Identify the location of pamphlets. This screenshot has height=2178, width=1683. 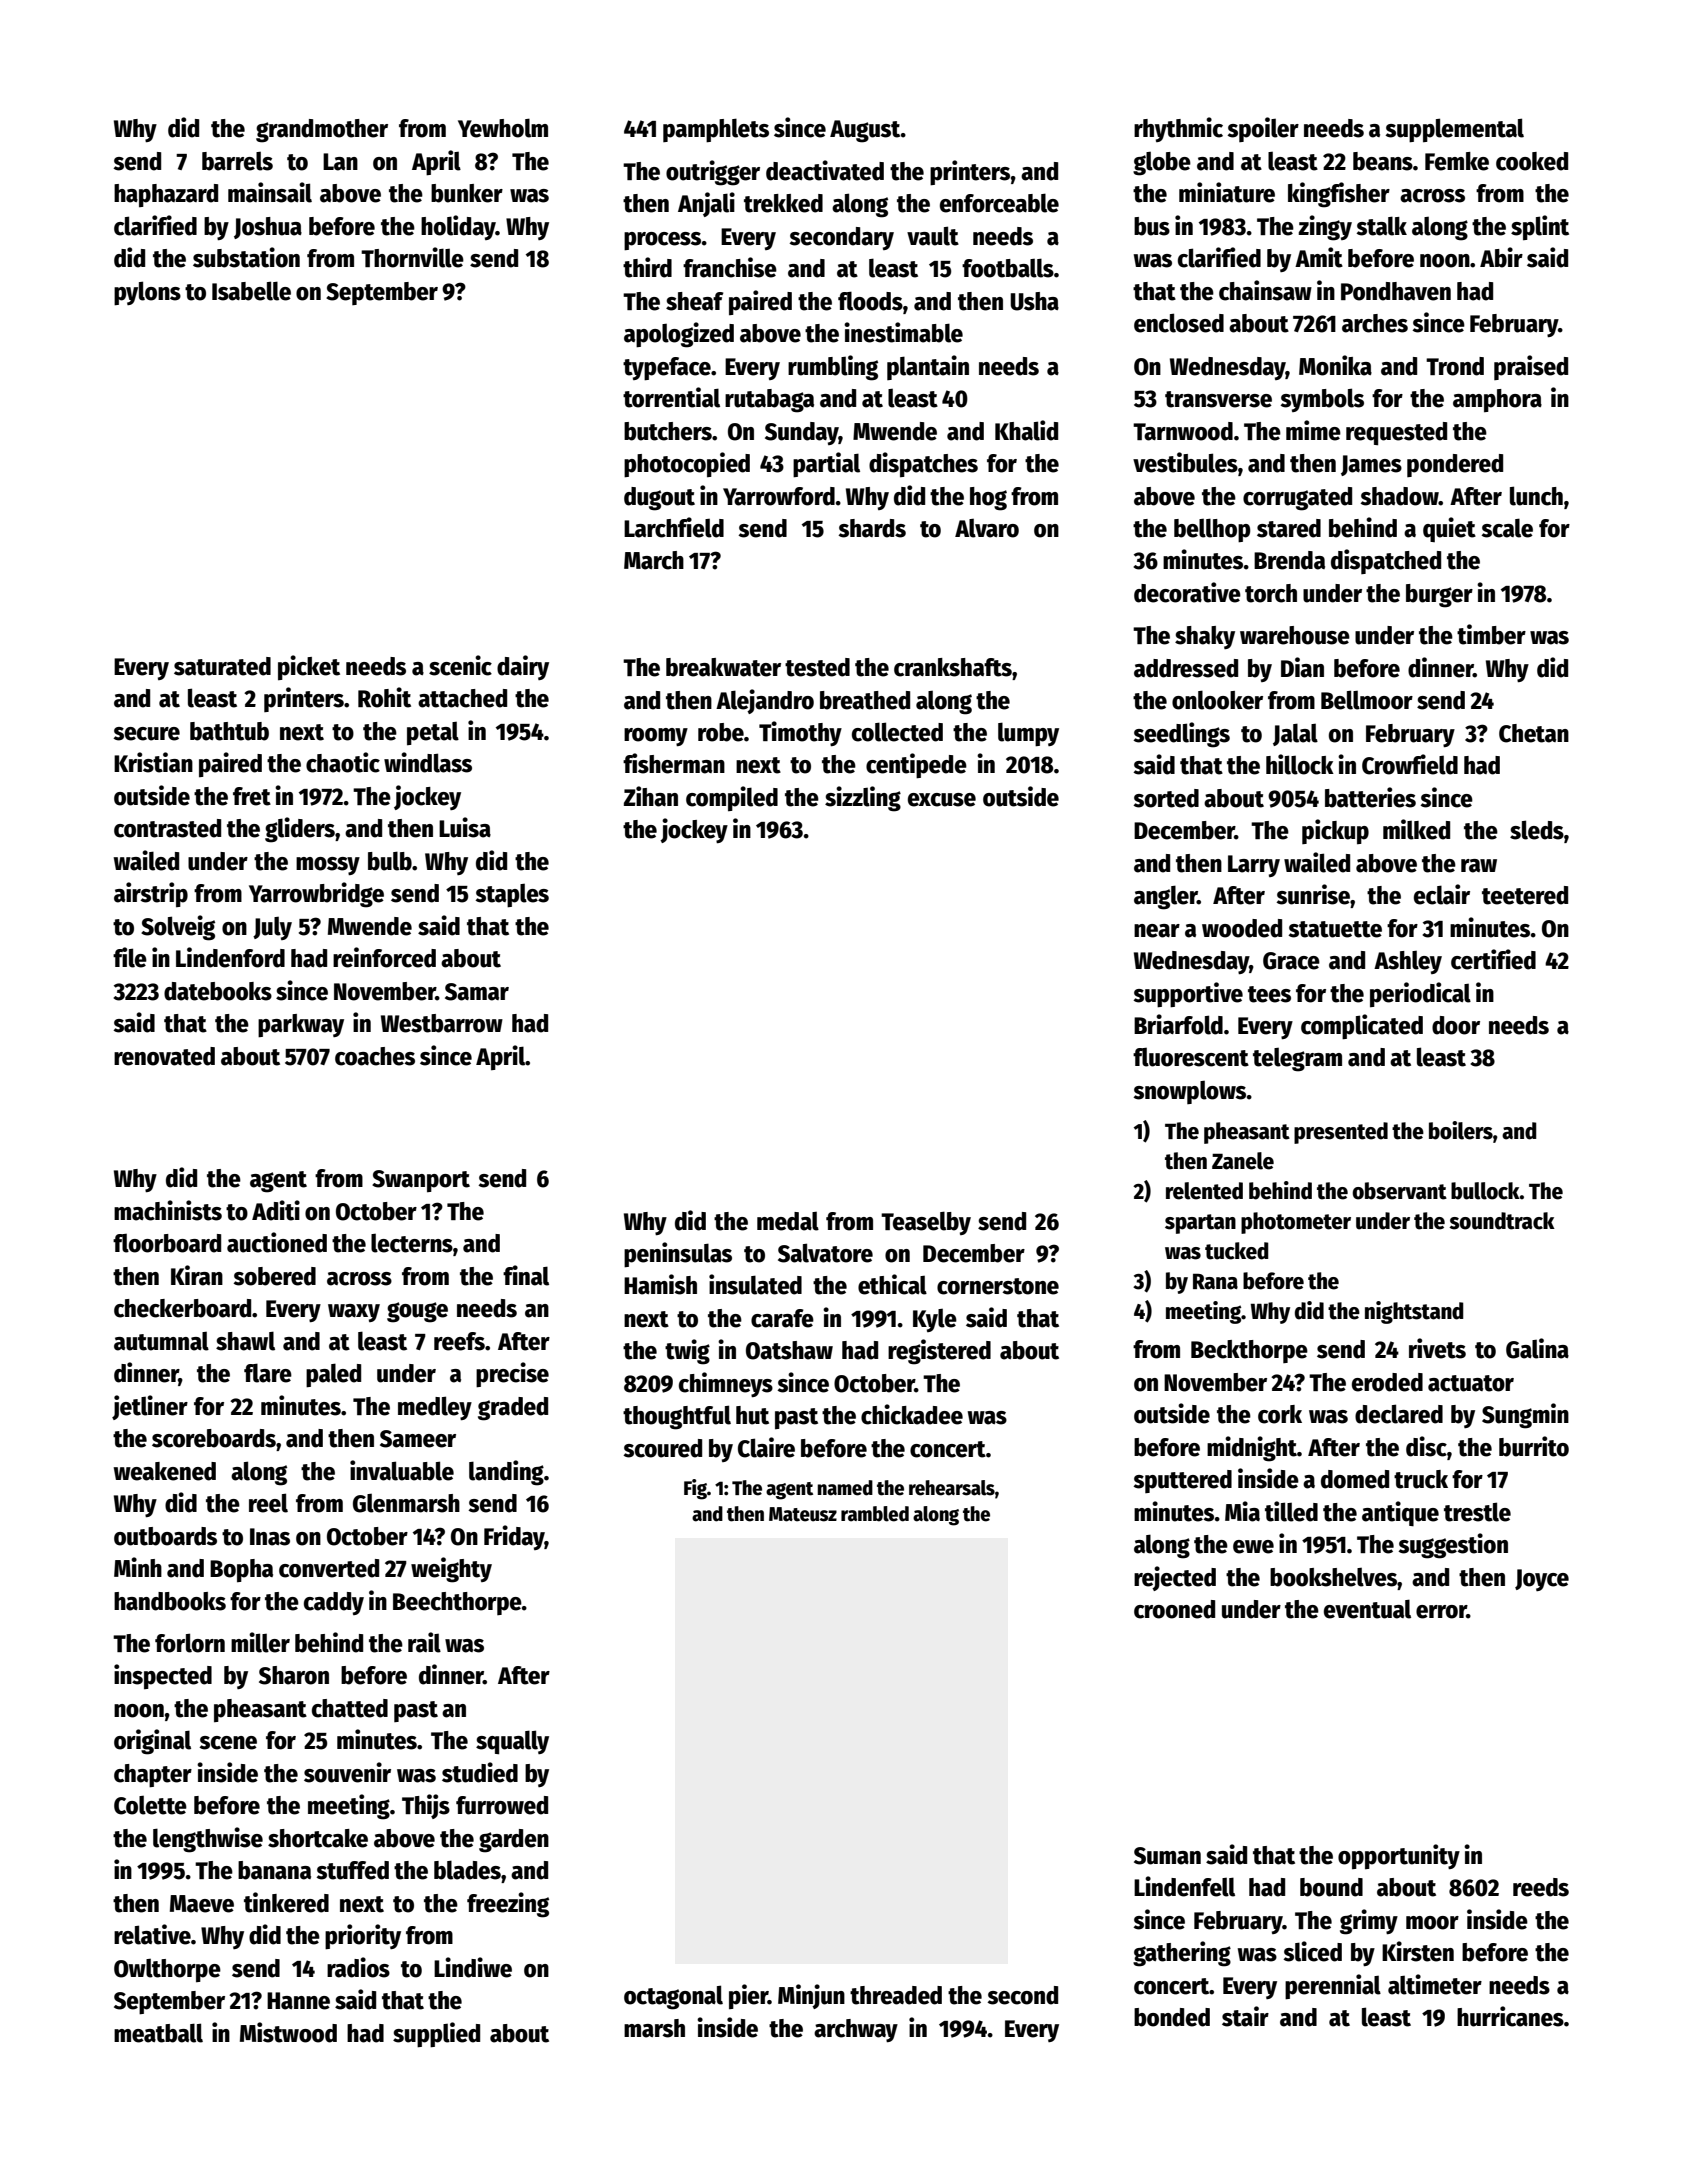
(716, 130).
